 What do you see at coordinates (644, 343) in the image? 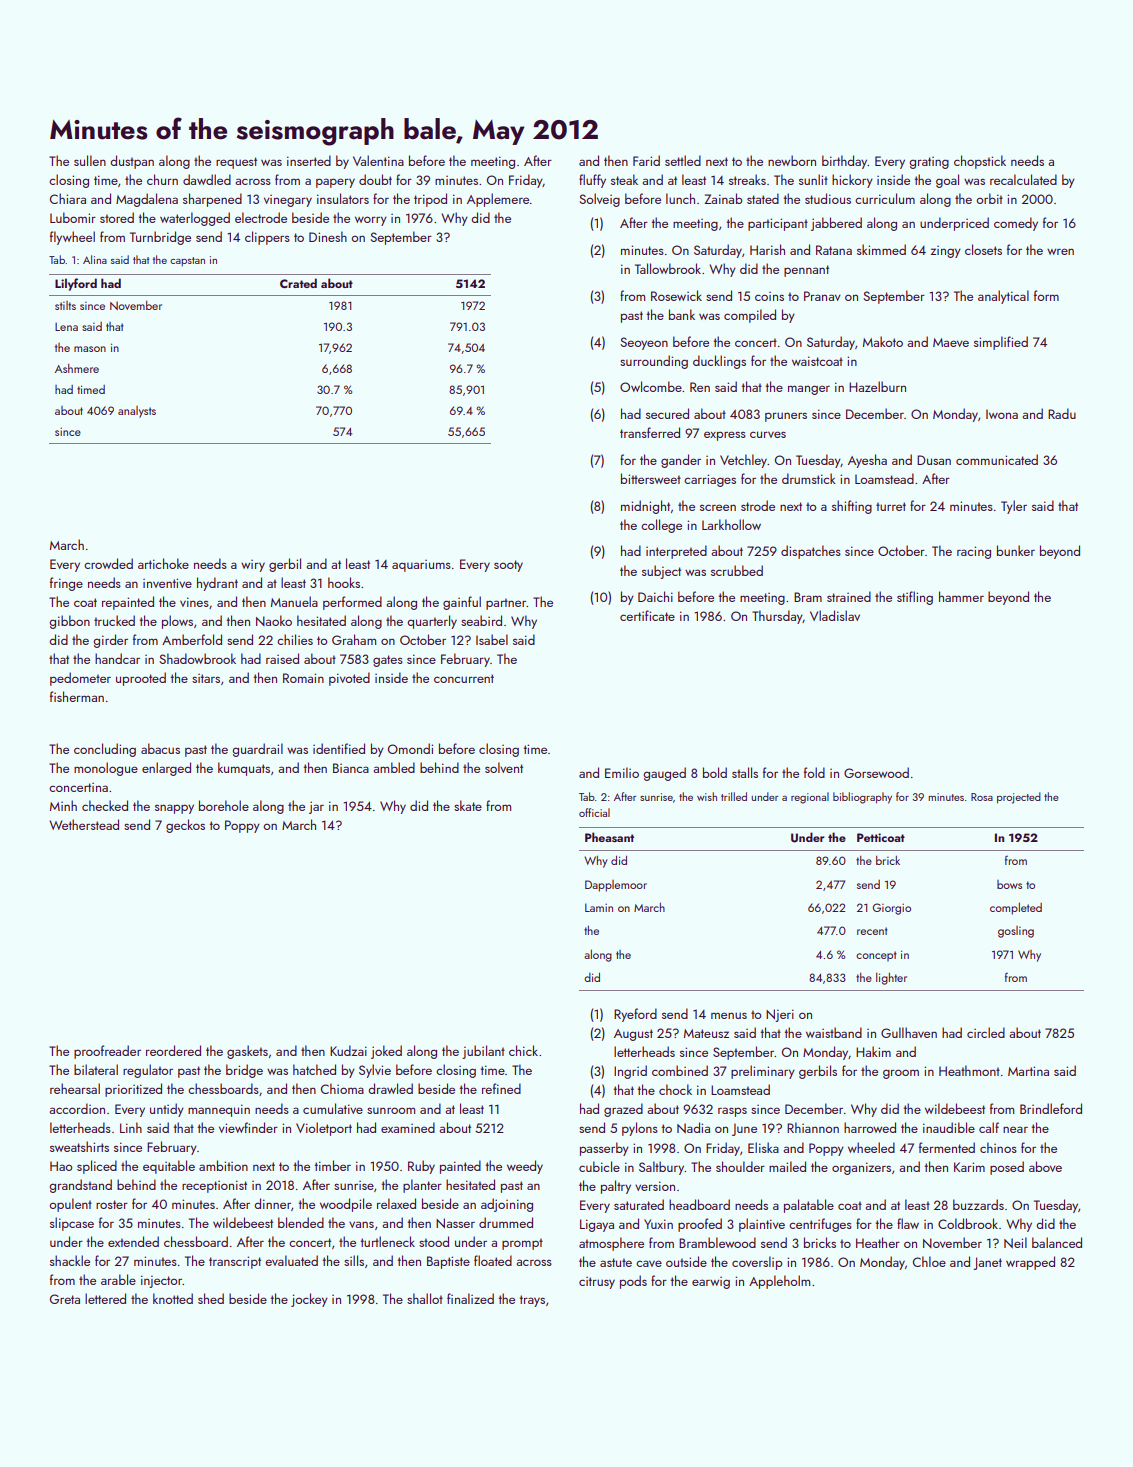
I see `Seoyeon` at bounding box center [644, 343].
